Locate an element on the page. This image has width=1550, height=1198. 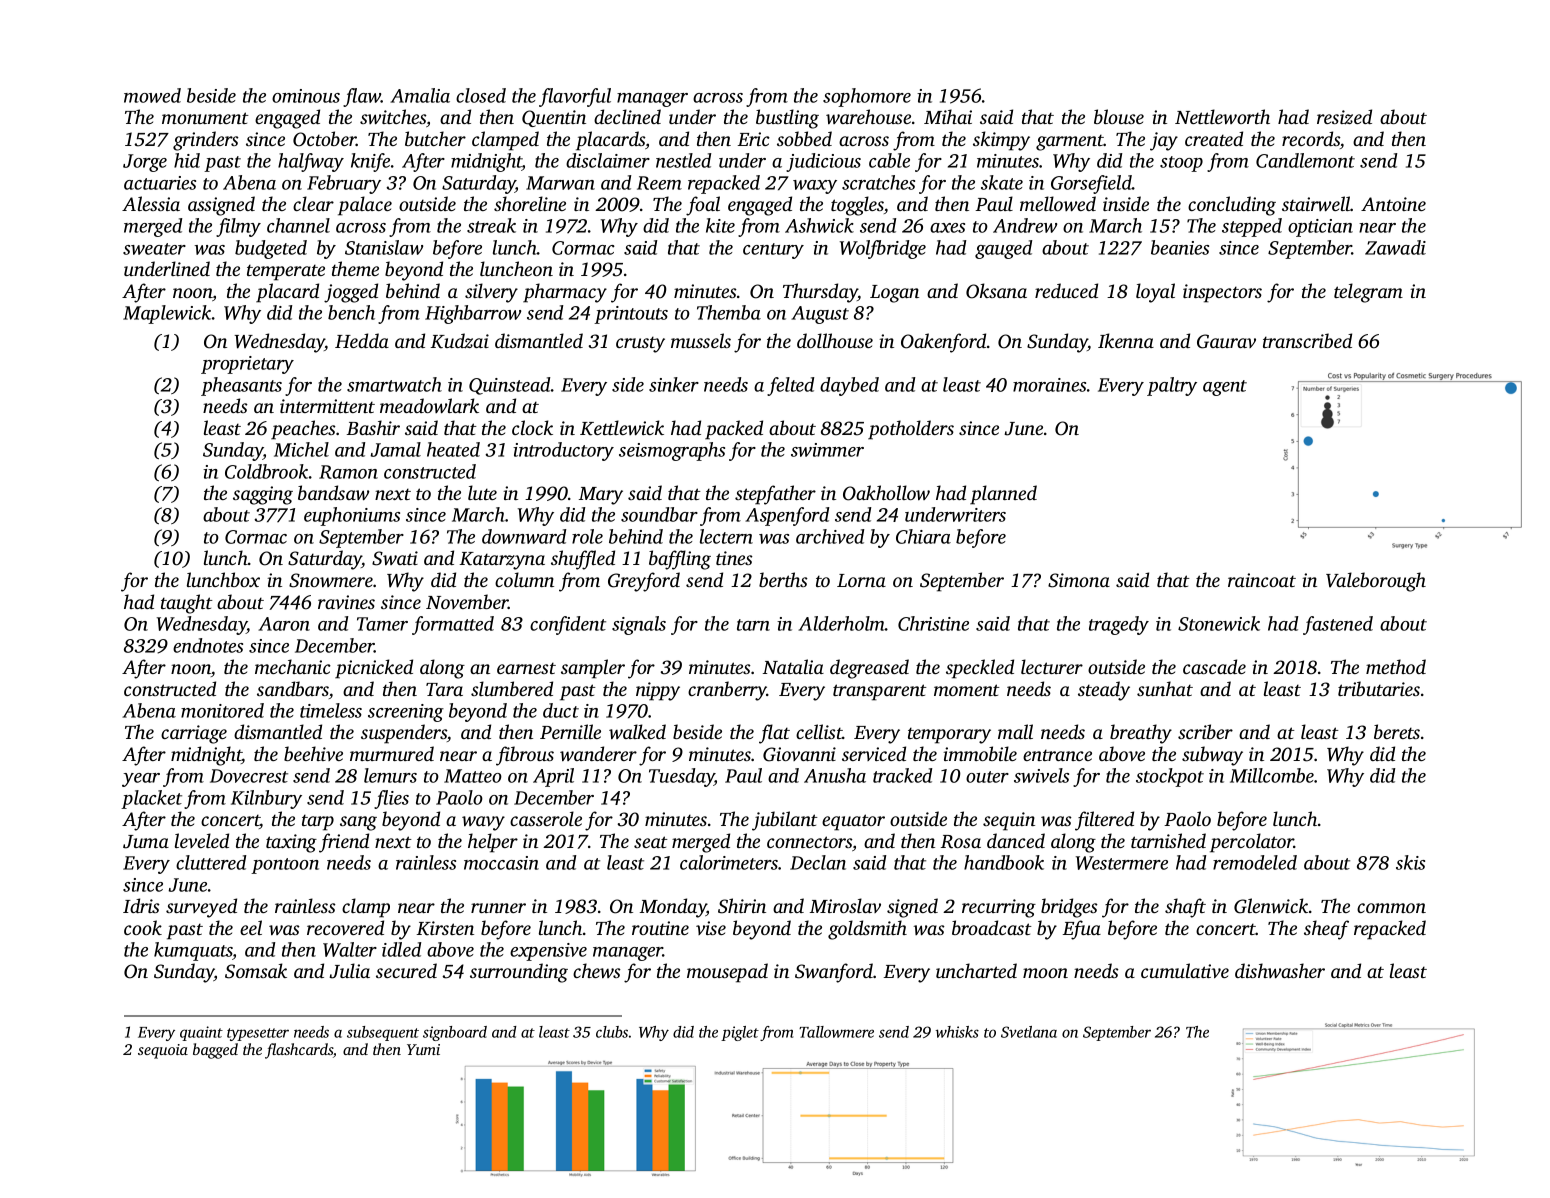
loyal is located at coordinates (1155, 293).
